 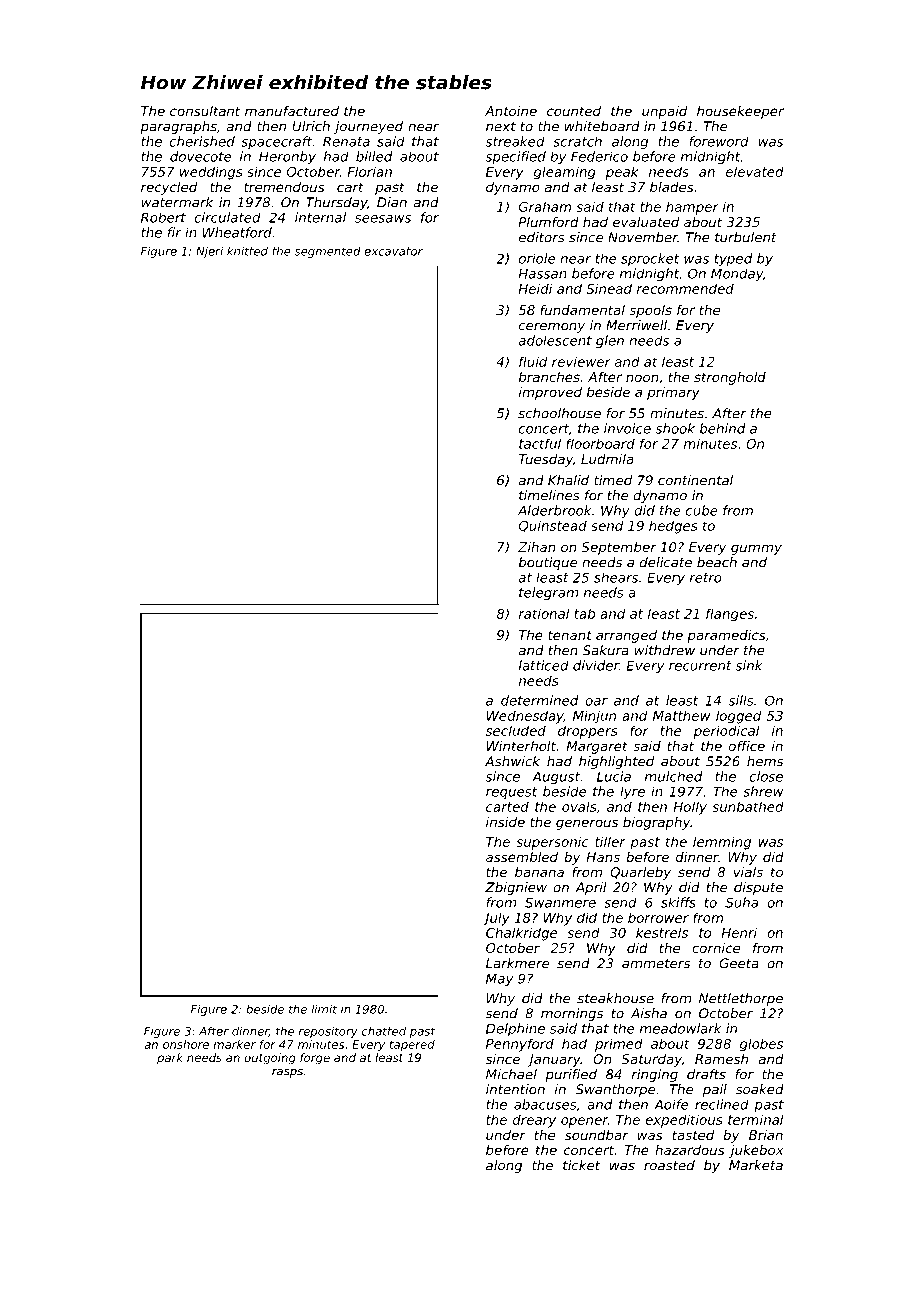 I want to click on manufactured, so click(x=292, y=111).
